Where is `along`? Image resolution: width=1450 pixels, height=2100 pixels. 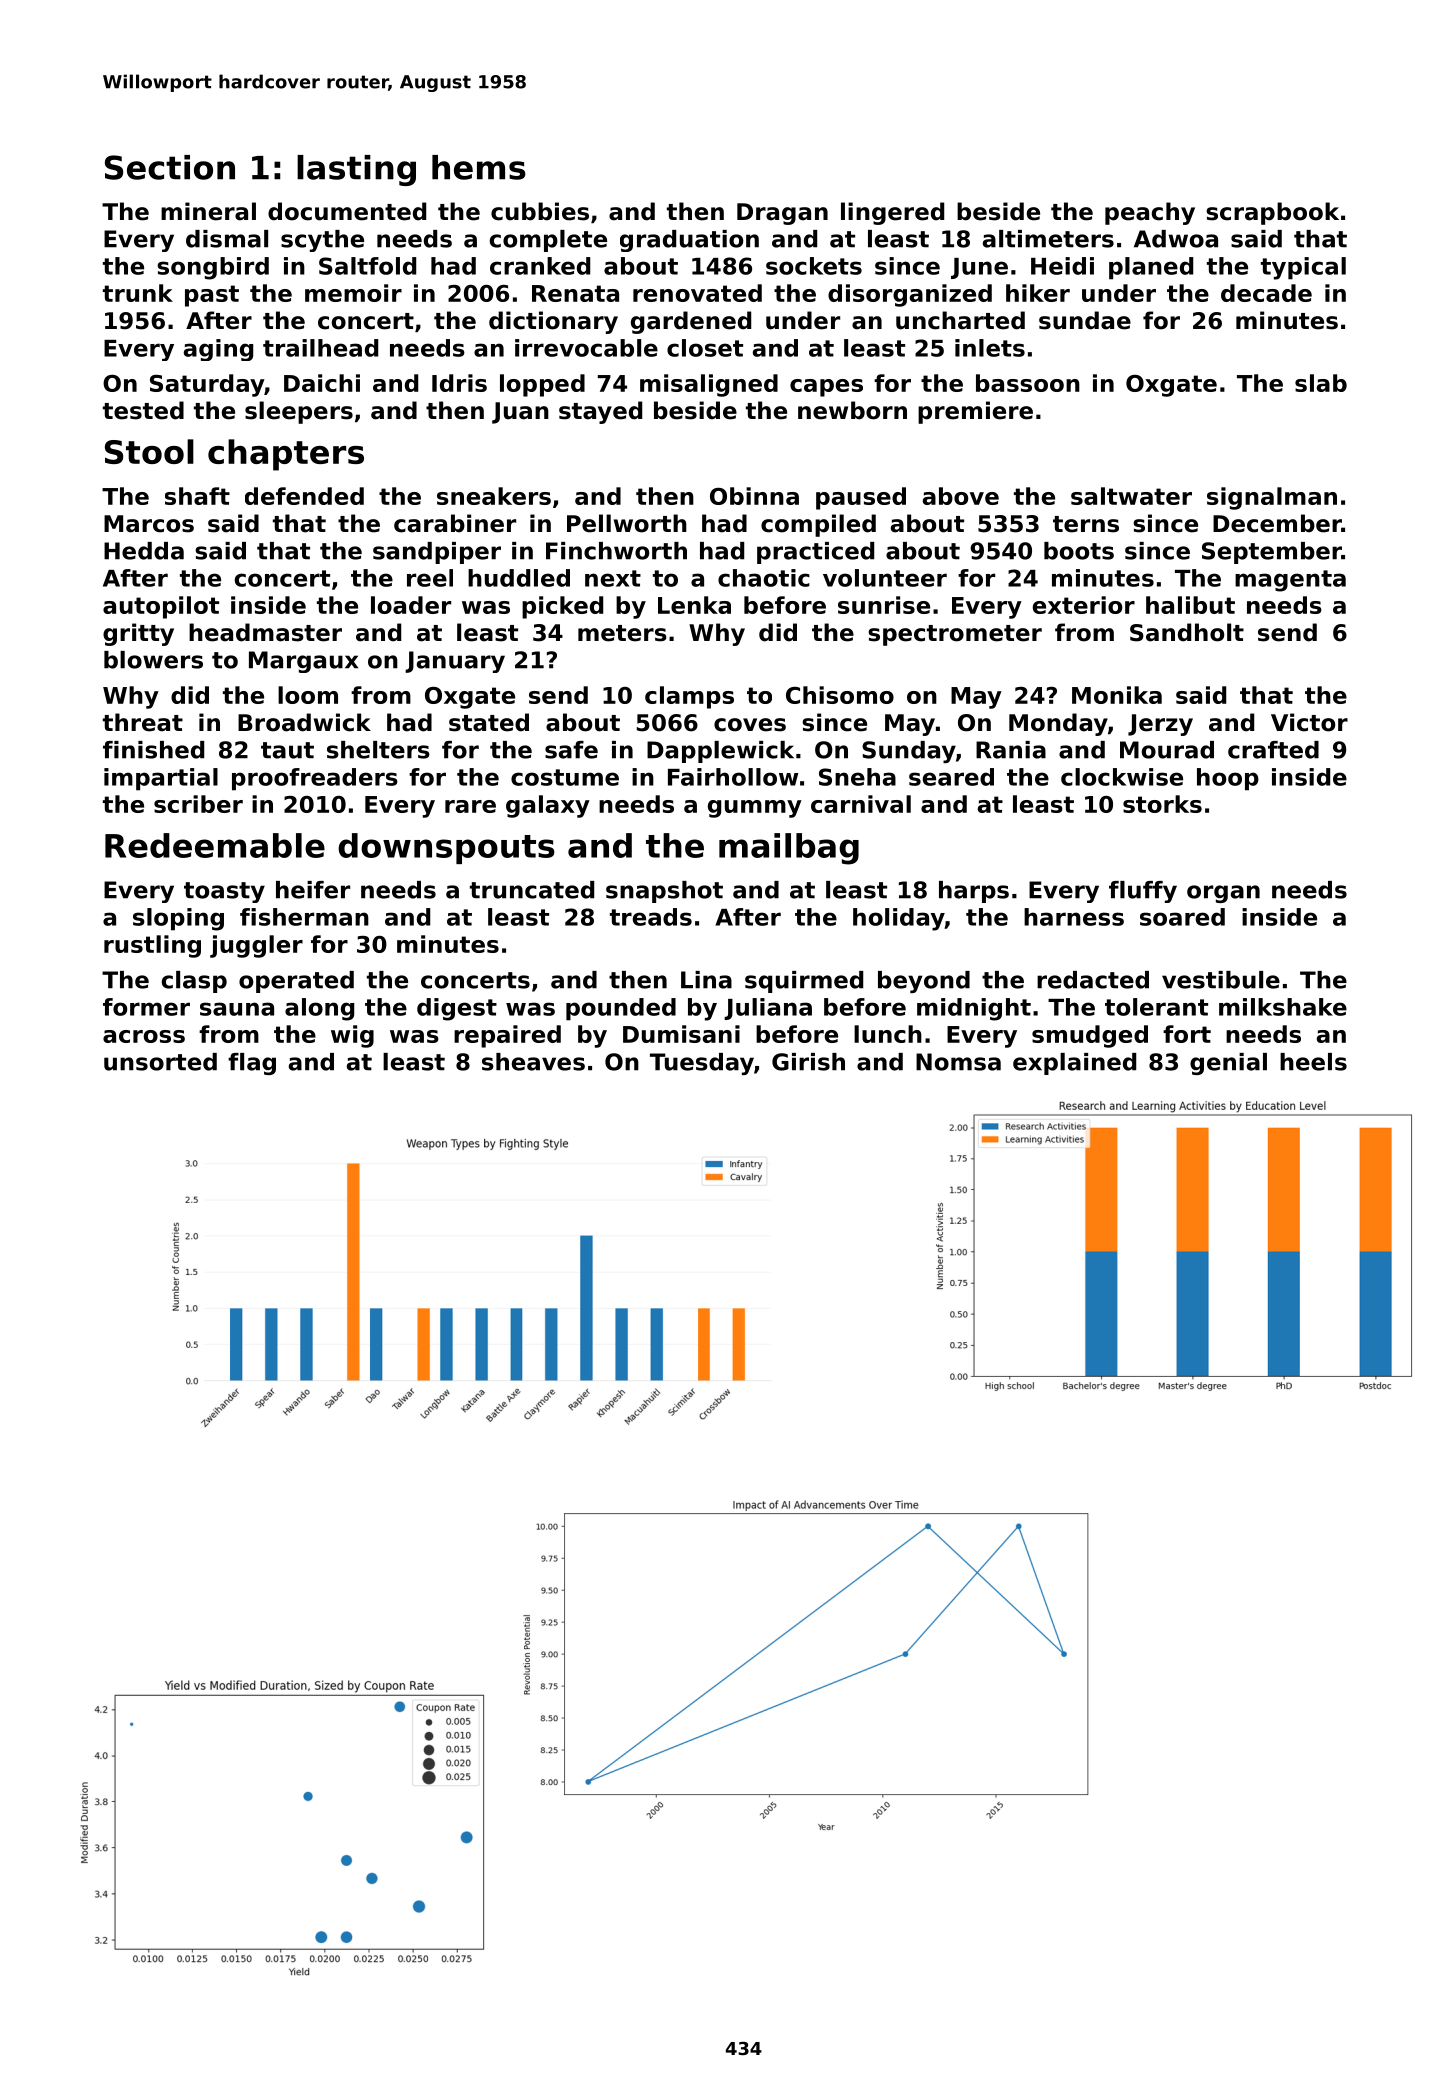
along is located at coordinates (319, 1009).
